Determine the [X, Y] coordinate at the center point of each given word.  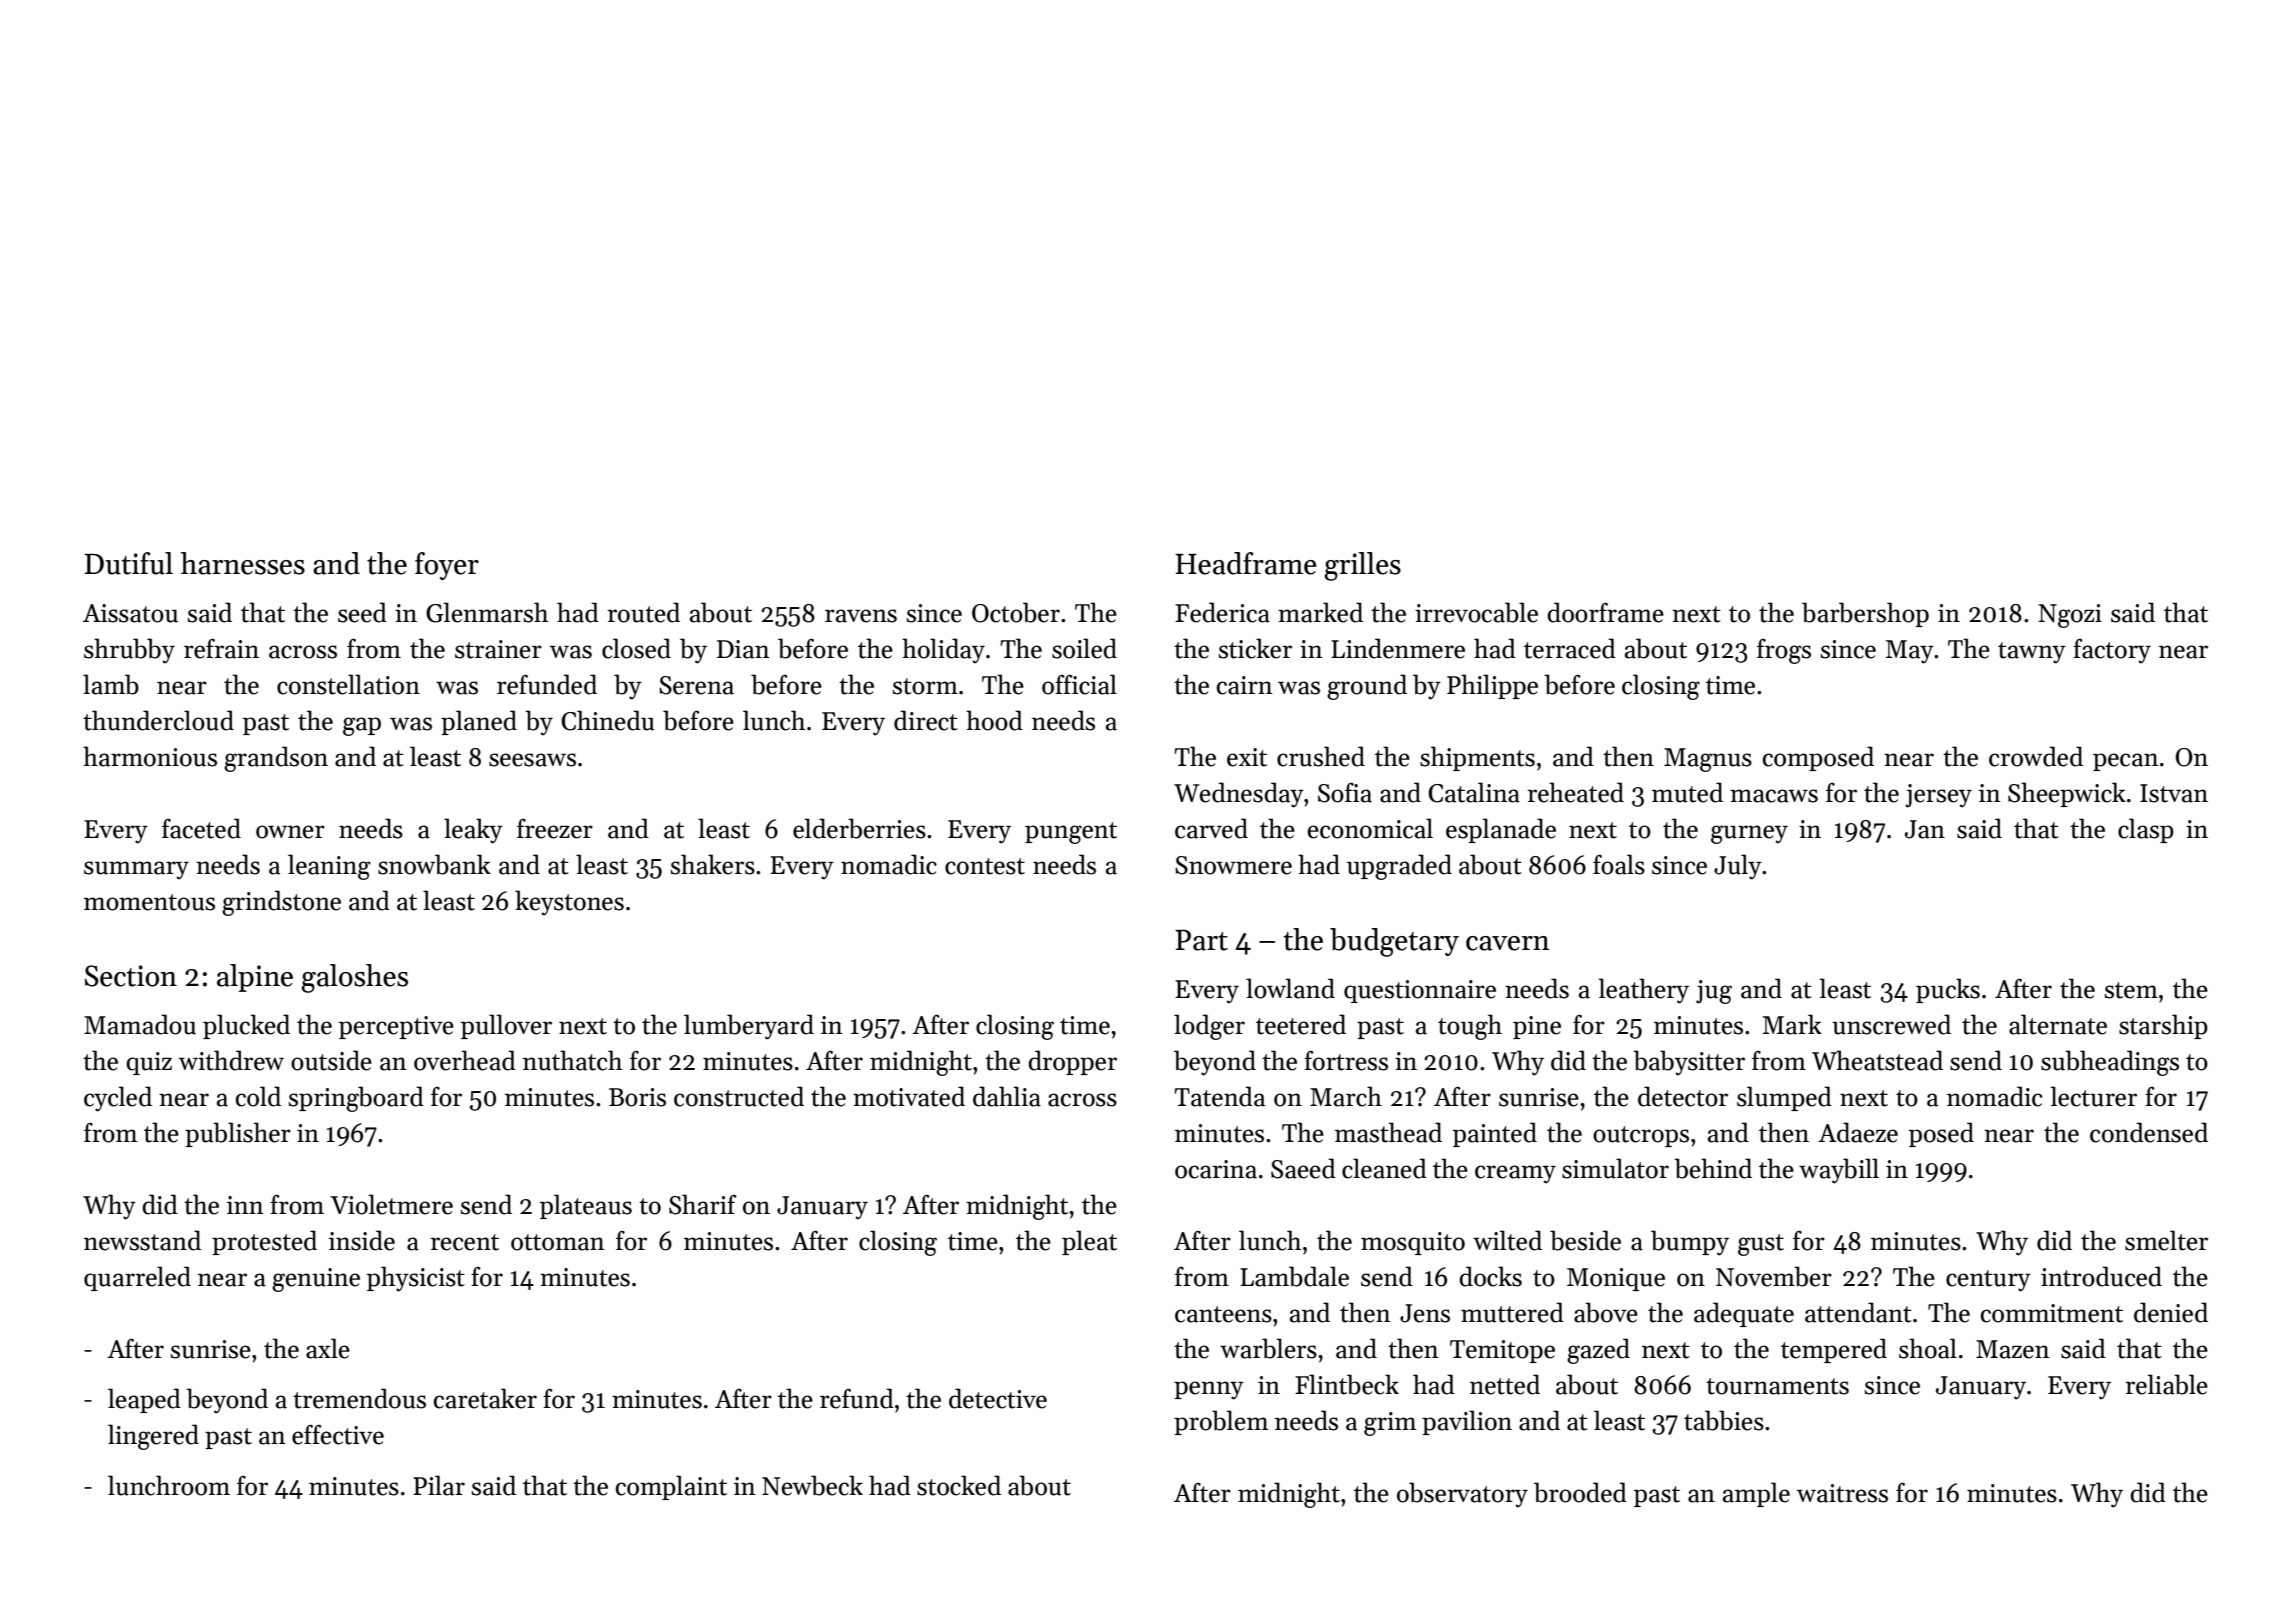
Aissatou [130, 613]
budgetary [1394, 942]
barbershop [1865, 614]
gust [1761, 1245]
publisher [238, 1134]
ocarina [1216, 1169]
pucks [1948, 990]
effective [338, 1434]
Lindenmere [1398, 648]
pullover [506, 1026]
